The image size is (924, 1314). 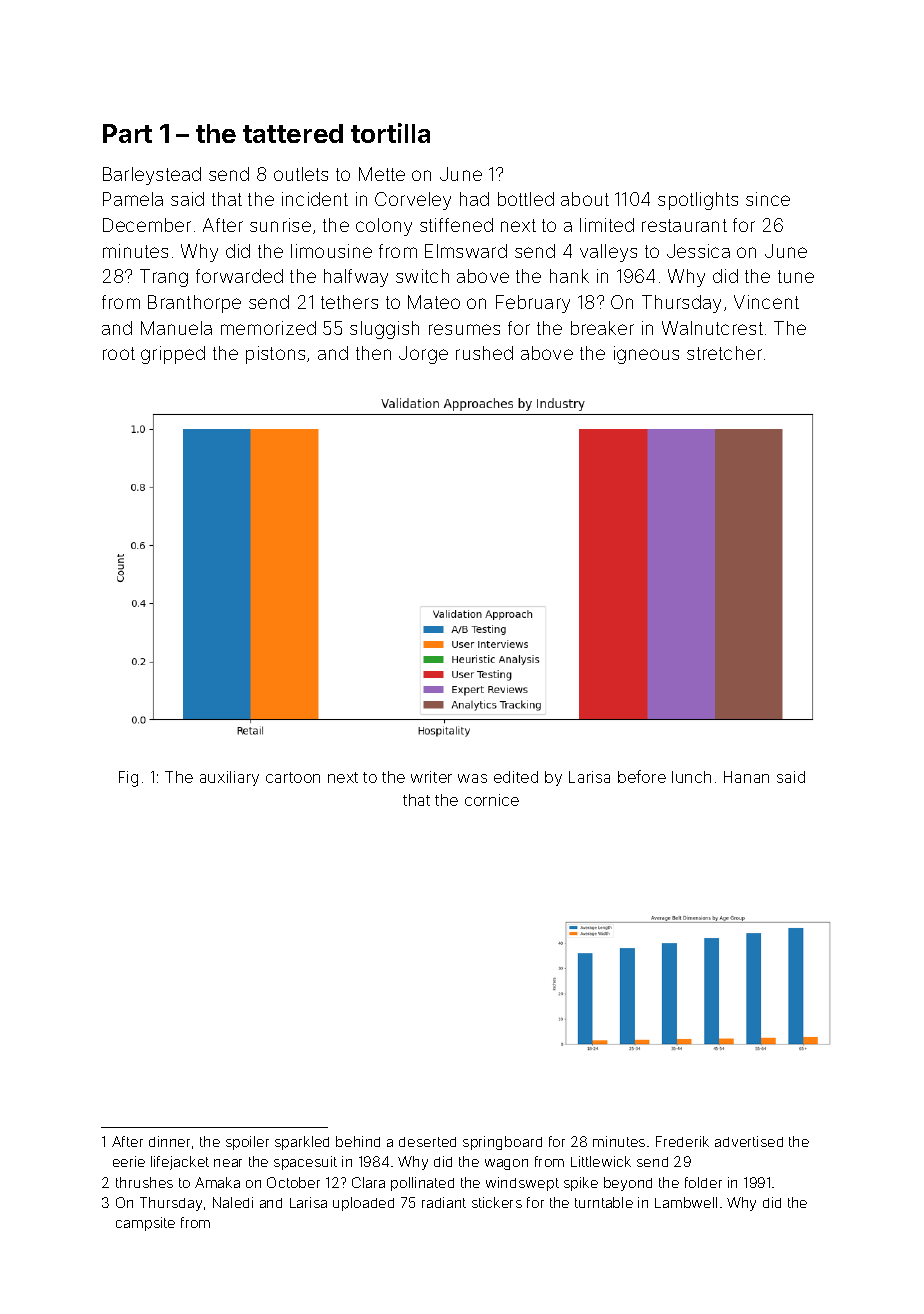 What do you see at coordinates (492, 800) in the page?
I see `cornice` at bounding box center [492, 800].
